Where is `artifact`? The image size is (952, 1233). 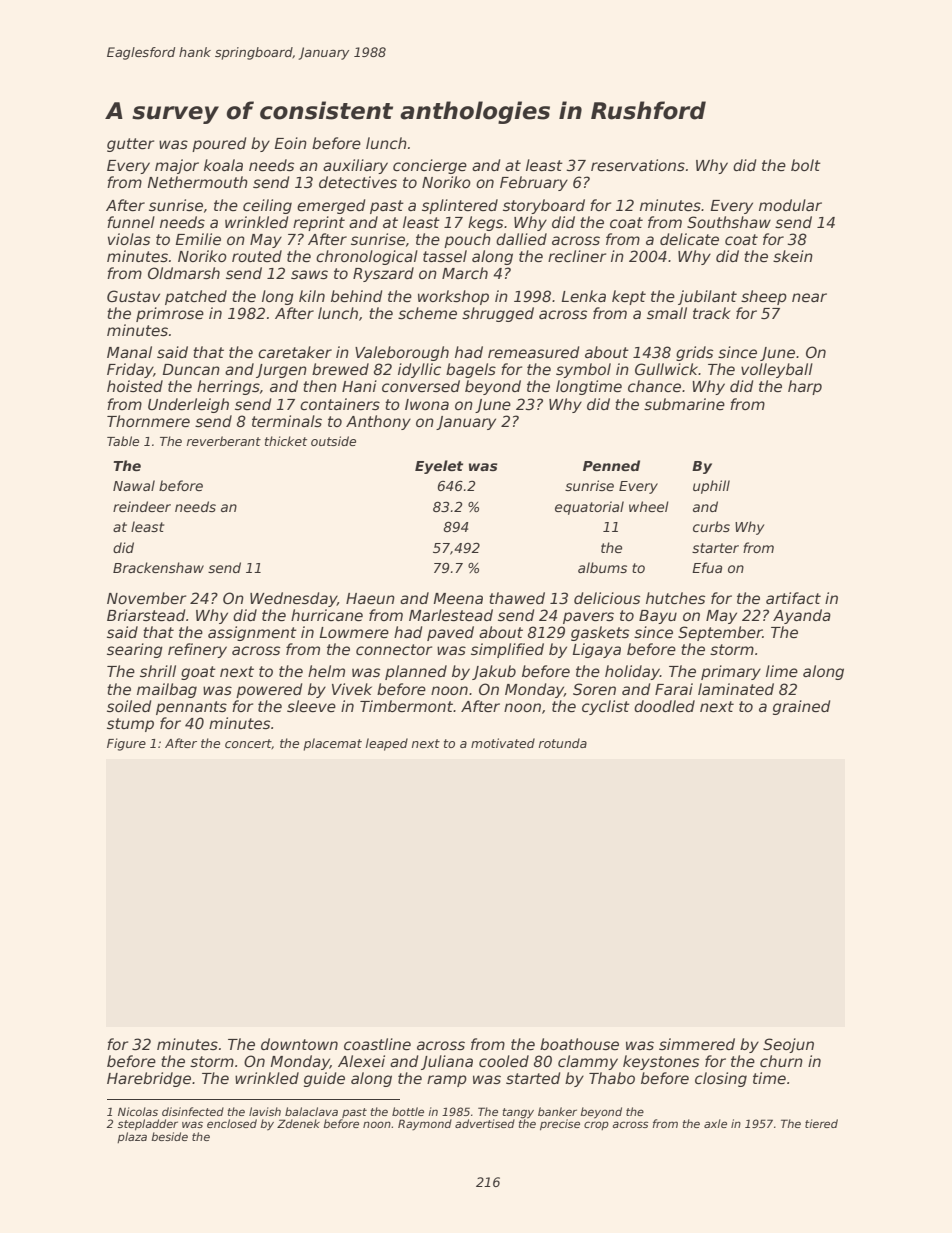 artifact is located at coordinates (793, 598).
